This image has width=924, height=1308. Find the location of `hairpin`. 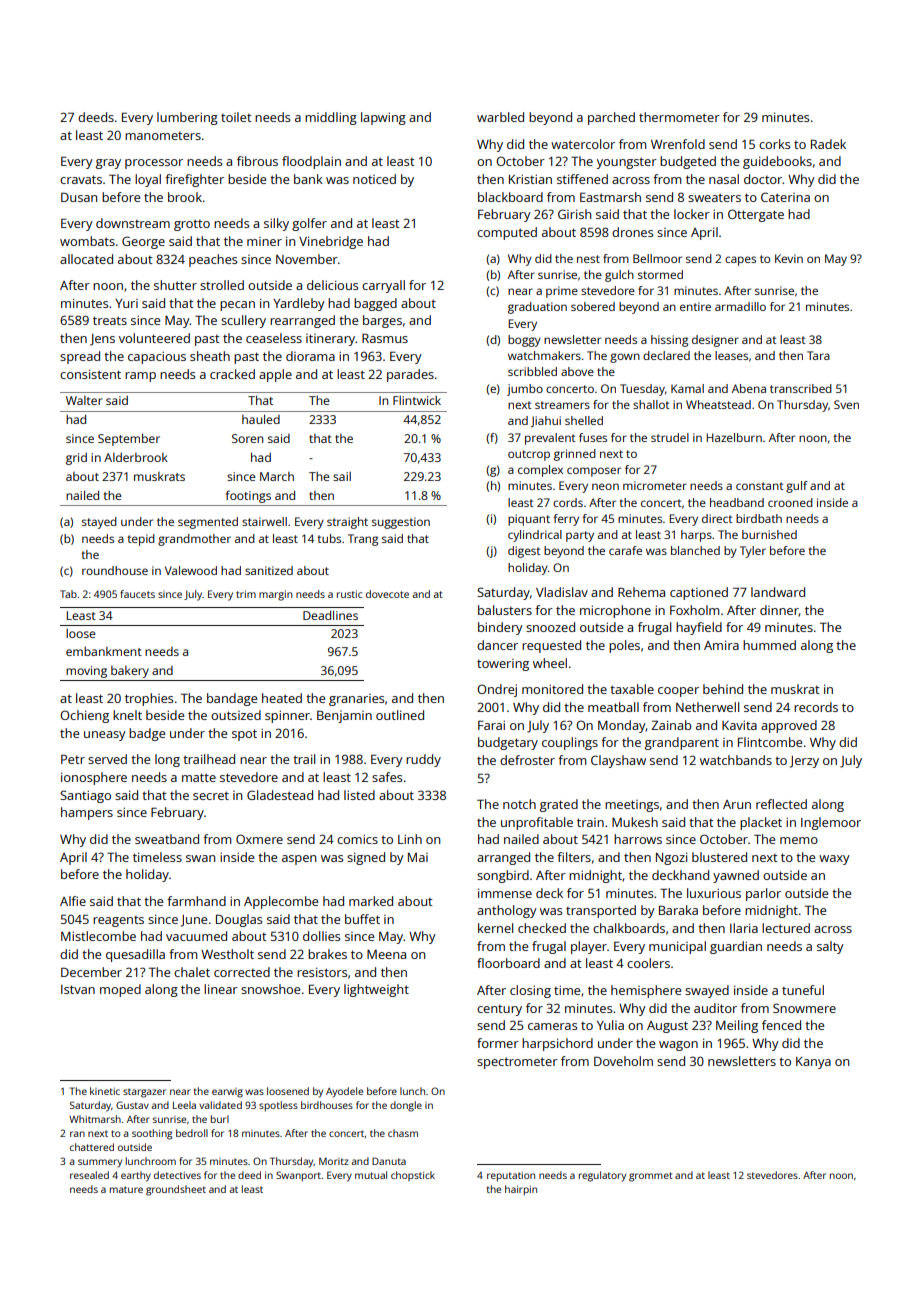

hairpin is located at coordinates (521, 1190).
